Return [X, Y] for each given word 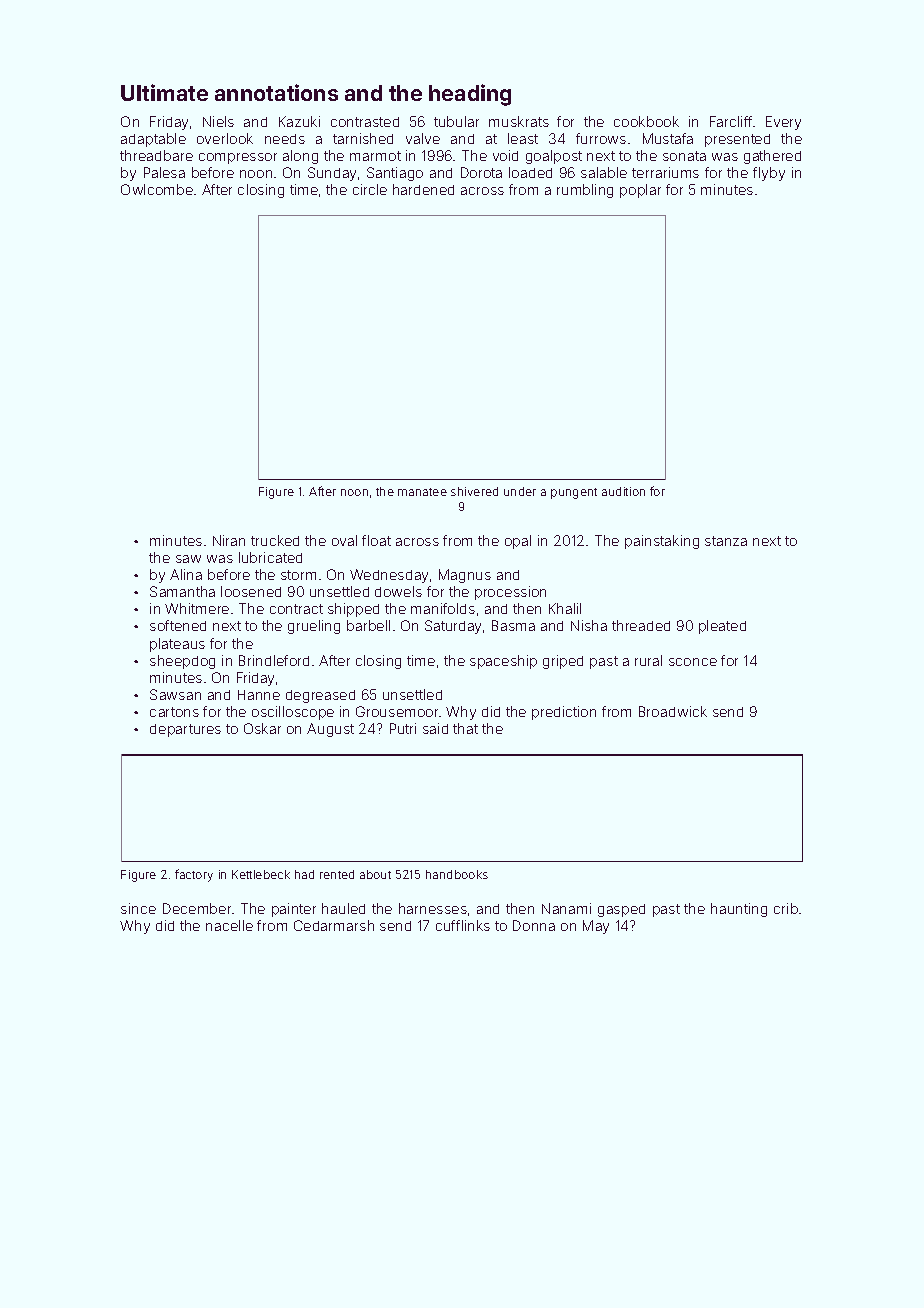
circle [370, 189]
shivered [474, 491]
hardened [423, 189]
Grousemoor [398, 711]
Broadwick [673, 711]
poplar [640, 191]
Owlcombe [157, 189]
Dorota [481, 172]
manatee [422, 492]
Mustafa [668, 138]
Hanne [259, 695]
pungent [574, 493]
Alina [186, 574]
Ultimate [164, 92]
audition [623, 491]
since [138, 908]
